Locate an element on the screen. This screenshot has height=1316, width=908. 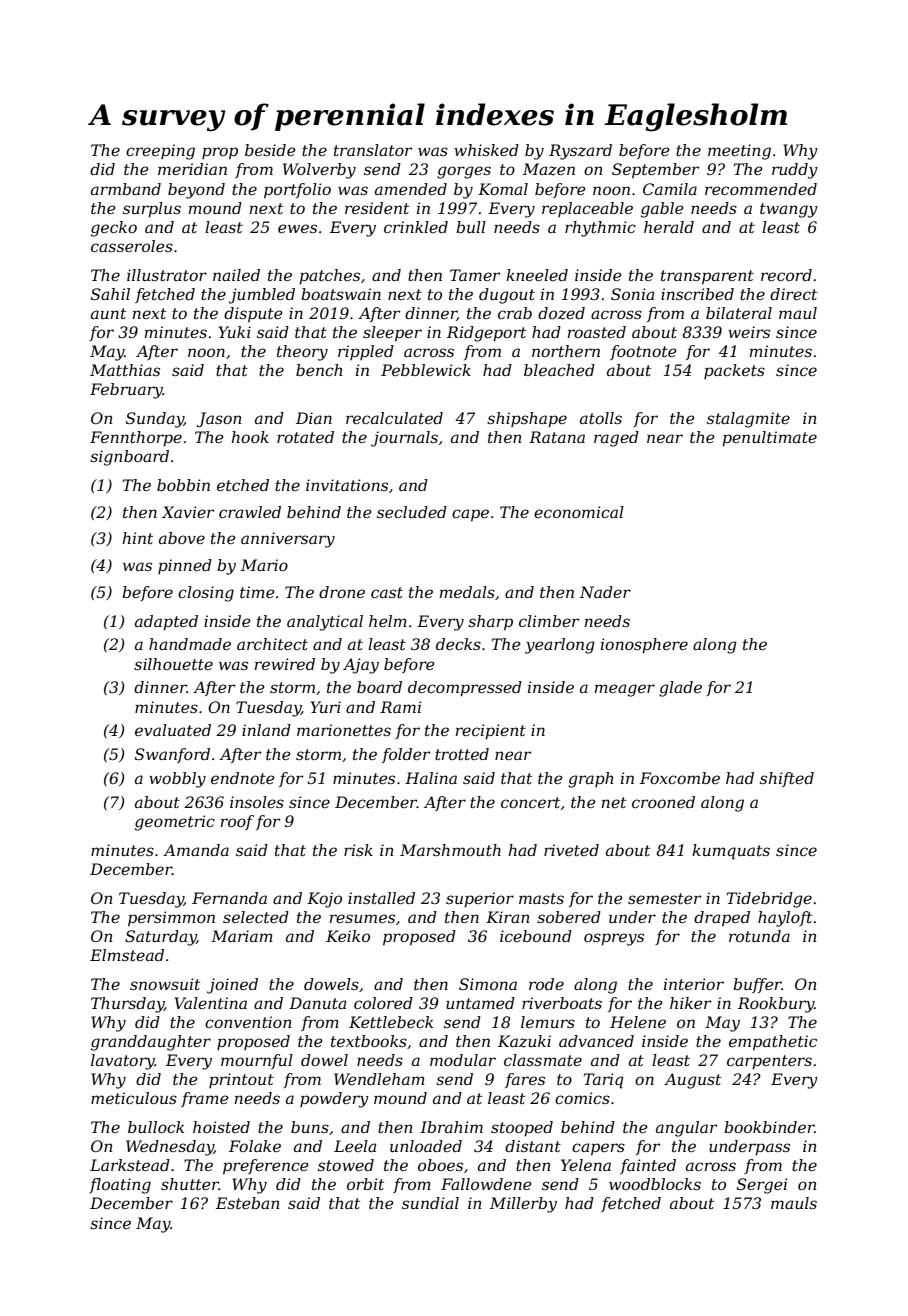
Esteban is located at coordinates (248, 1203).
